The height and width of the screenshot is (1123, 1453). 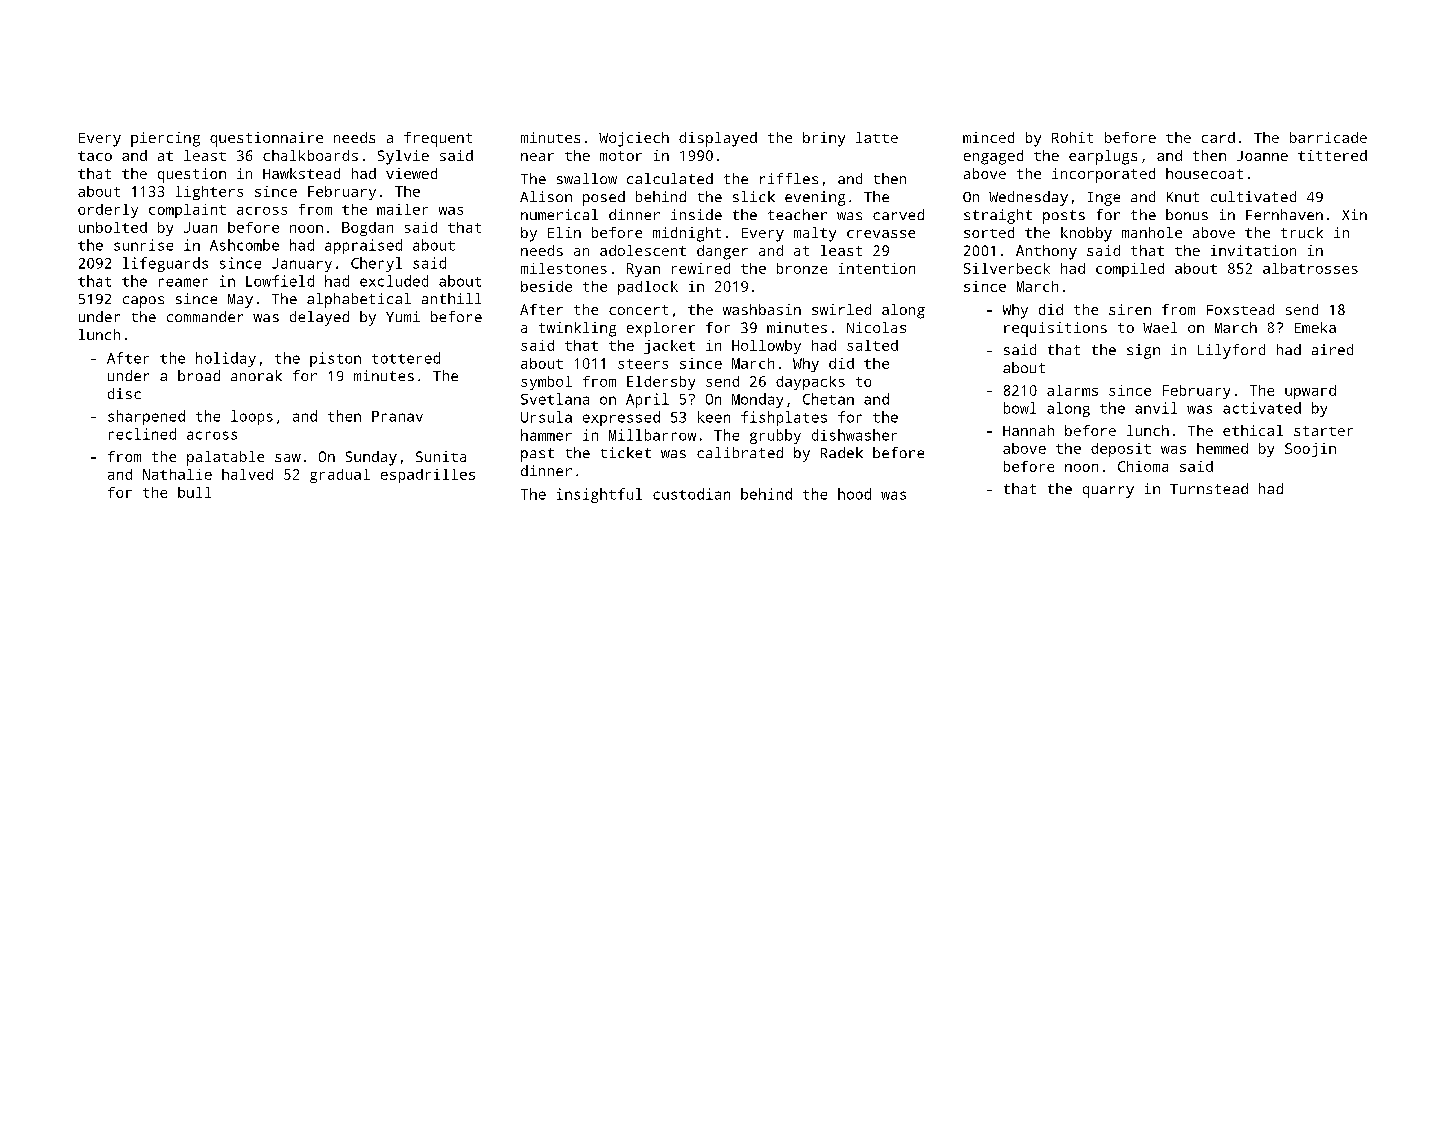 What do you see at coordinates (199, 375) in the screenshot?
I see `broad` at bounding box center [199, 375].
